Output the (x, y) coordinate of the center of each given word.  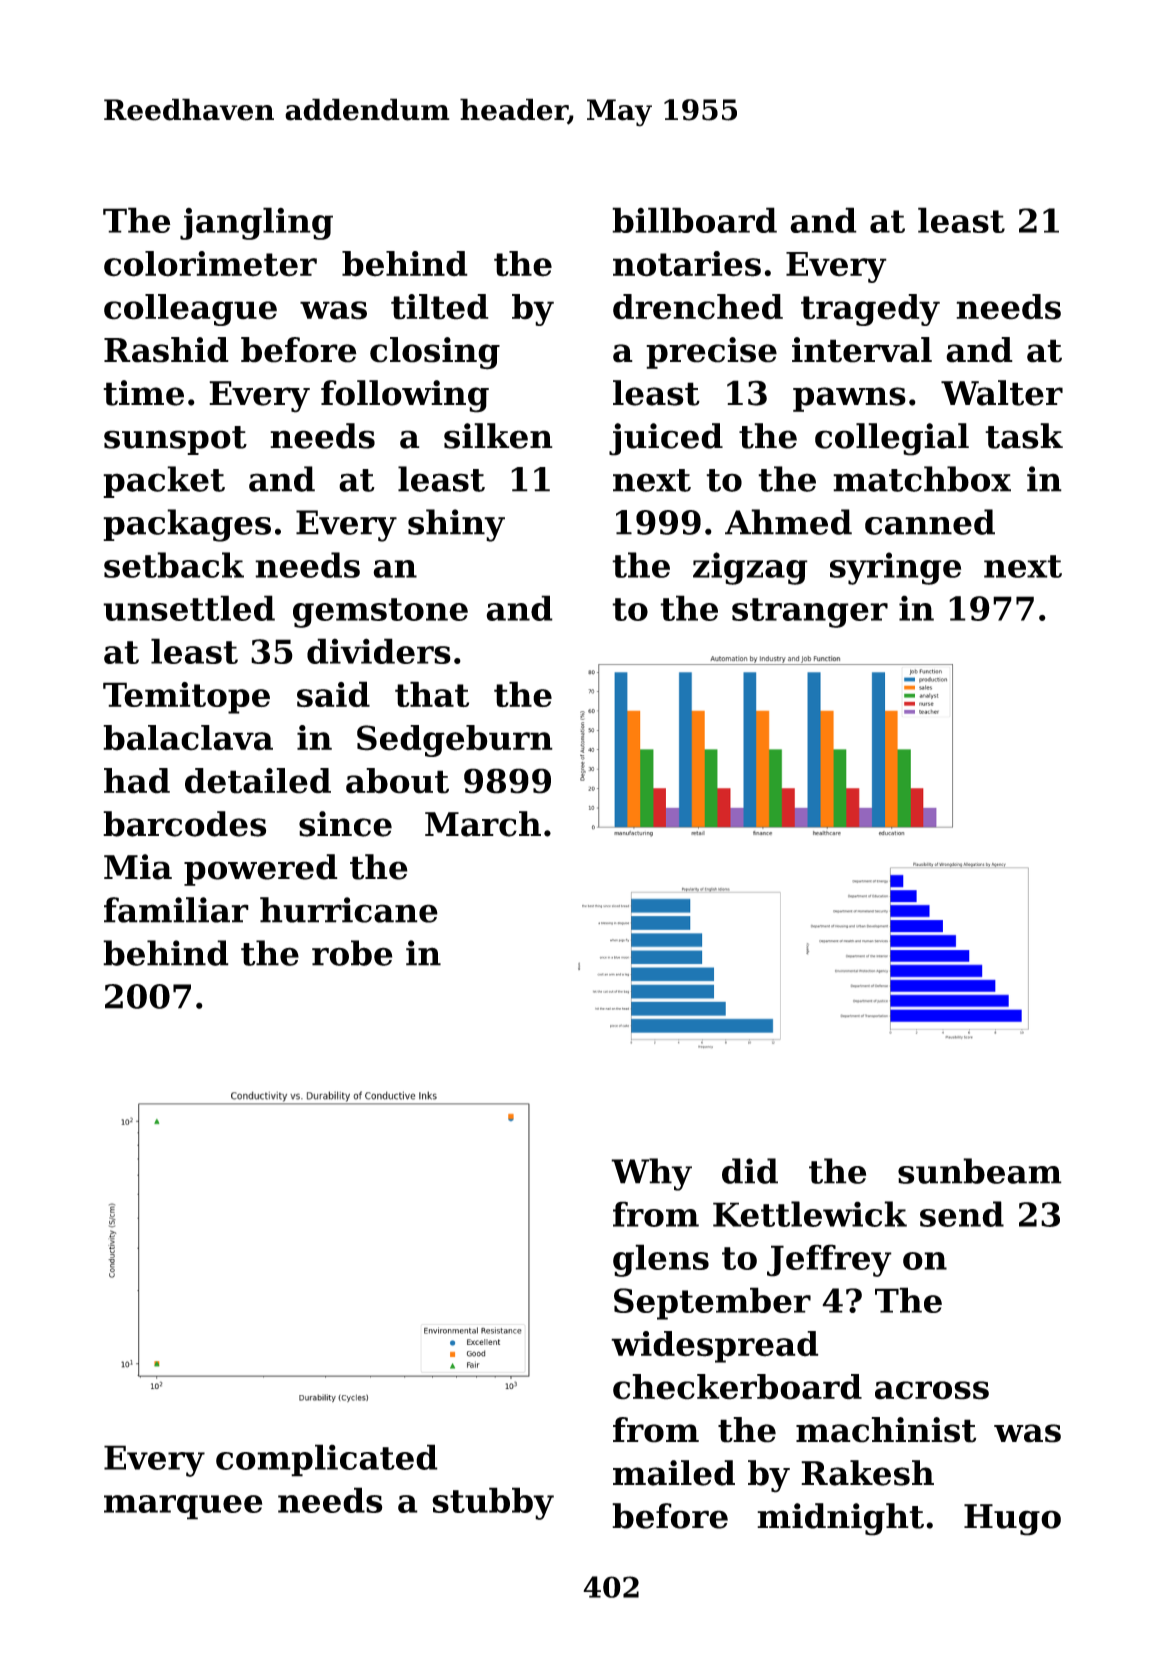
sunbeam (980, 1171)
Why (651, 1174)
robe (352, 953)
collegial (892, 439)
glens (661, 1260)
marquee (183, 1507)
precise (711, 353)
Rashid (166, 350)
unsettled (189, 608)
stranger (810, 613)
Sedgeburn (455, 741)
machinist (886, 1430)
